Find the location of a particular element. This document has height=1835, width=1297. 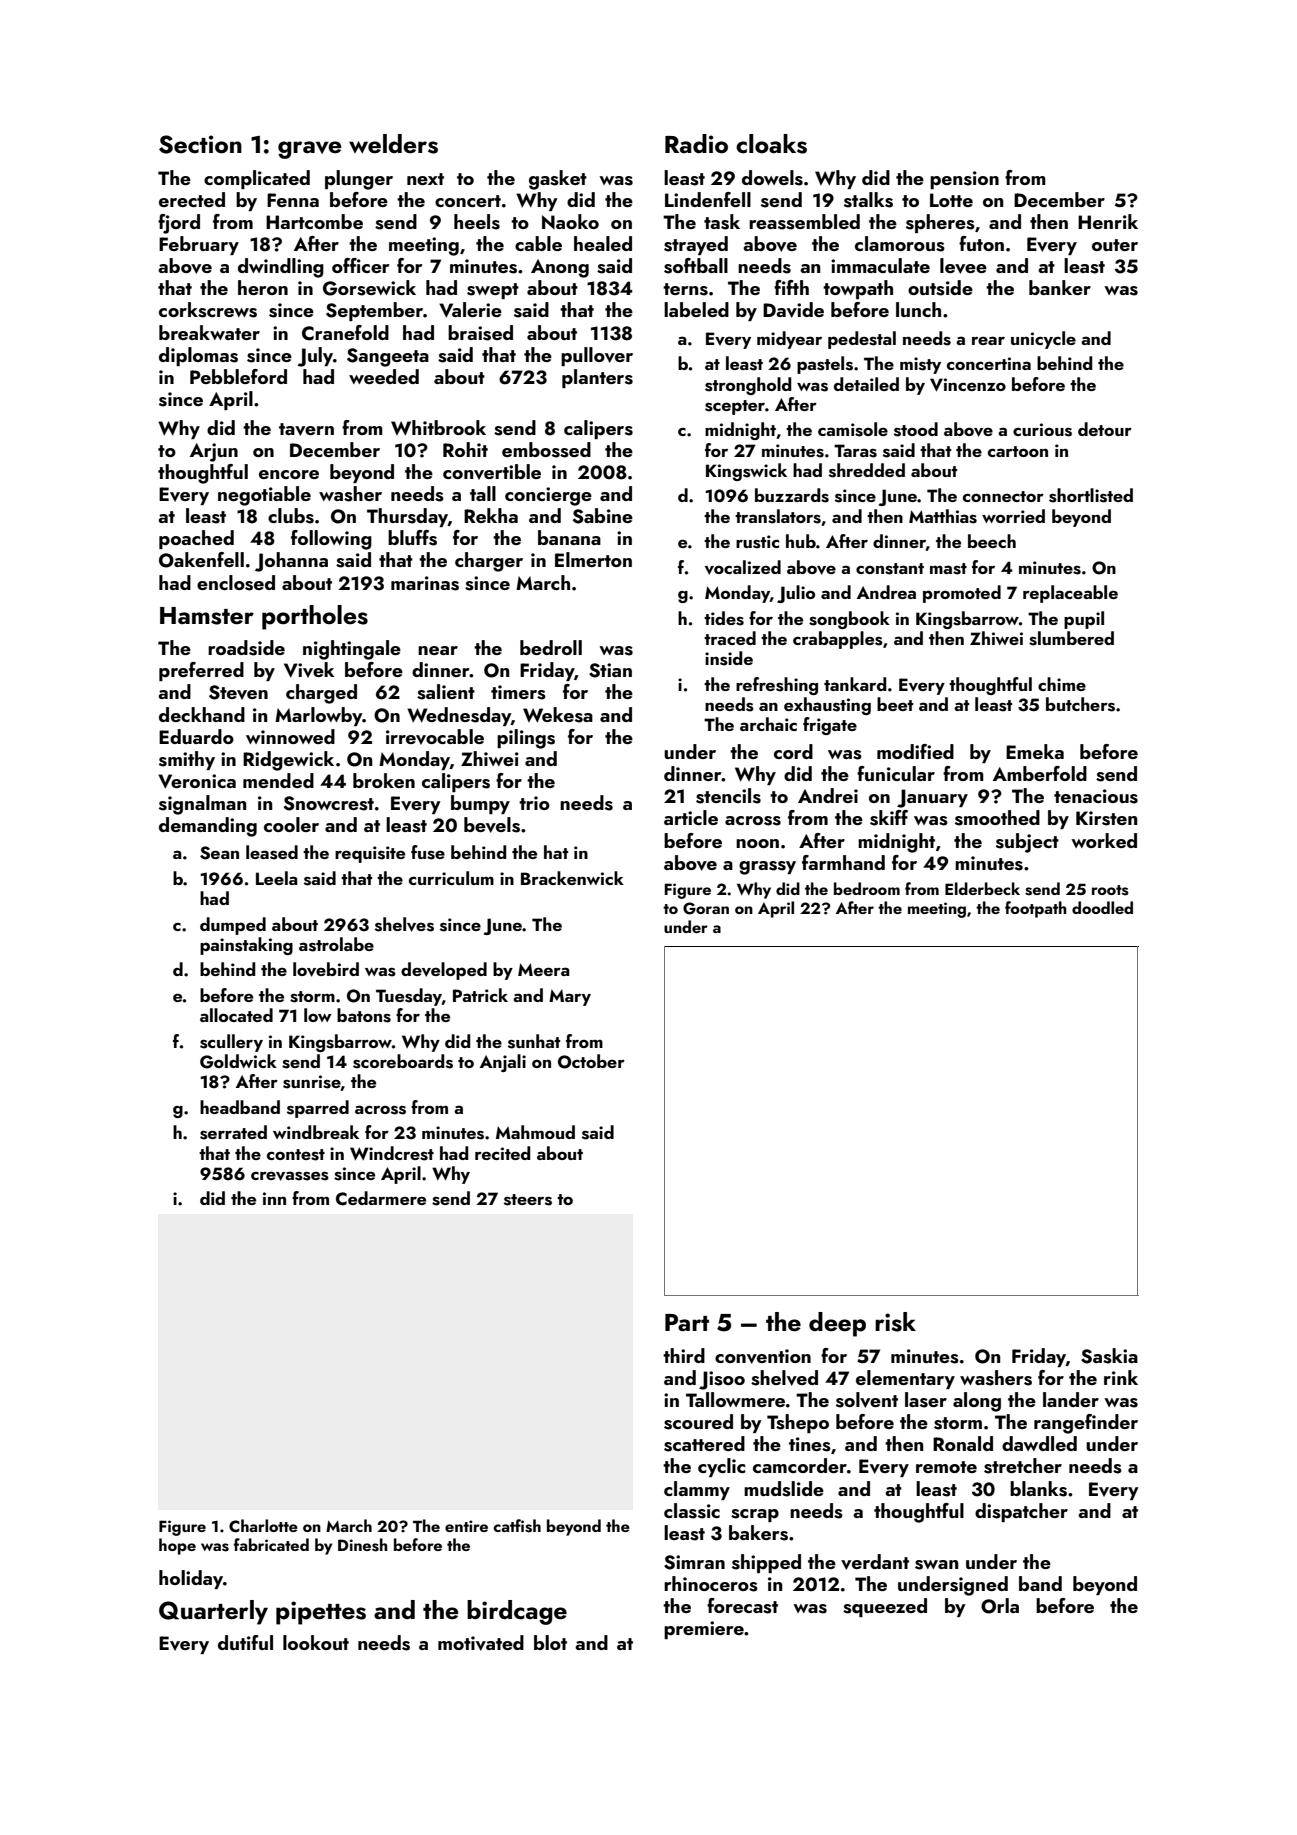

Meera is located at coordinates (544, 969).
